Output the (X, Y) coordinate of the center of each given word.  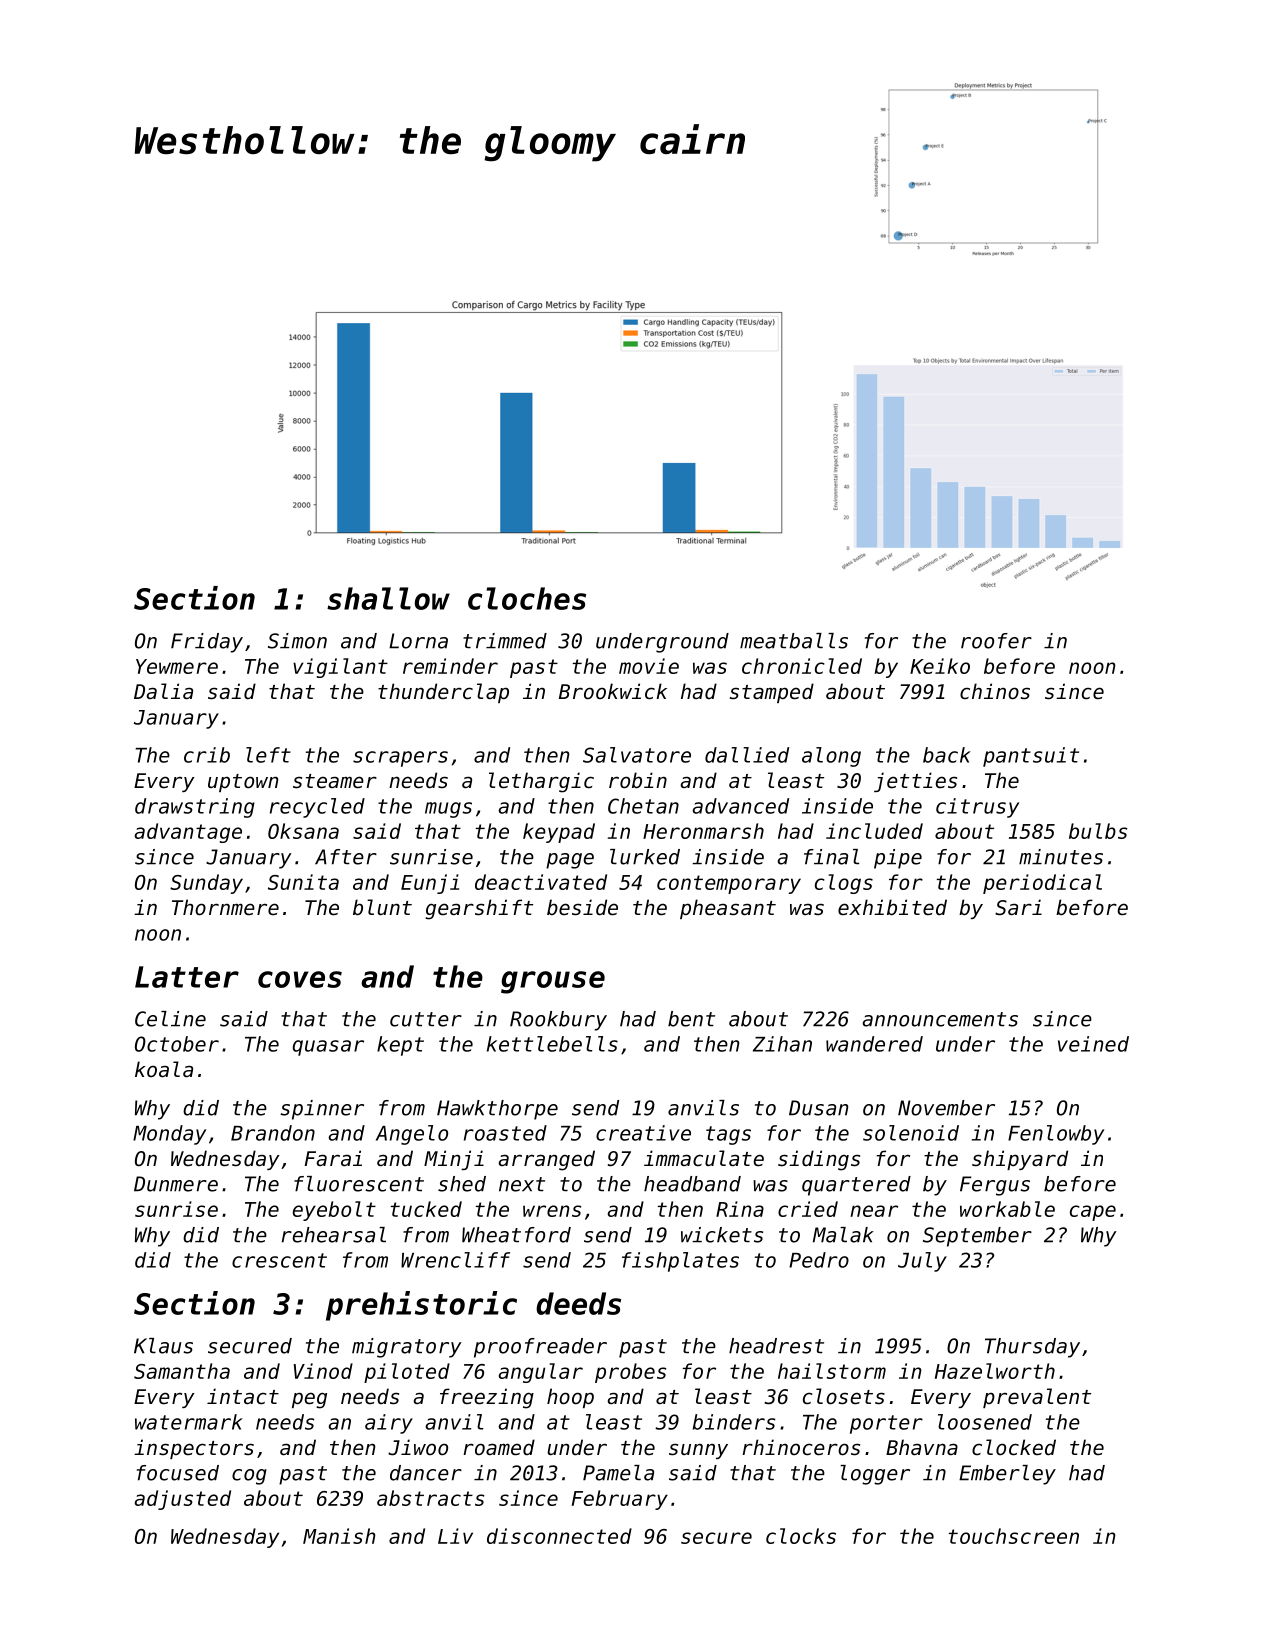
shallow (388, 598)
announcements (940, 1019)
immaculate (704, 1158)
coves (300, 979)
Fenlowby (1056, 1135)
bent (691, 1019)
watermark (189, 1422)
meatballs (794, 641)
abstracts (430, 1498)
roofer (996, 641)
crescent (279, 1260)
